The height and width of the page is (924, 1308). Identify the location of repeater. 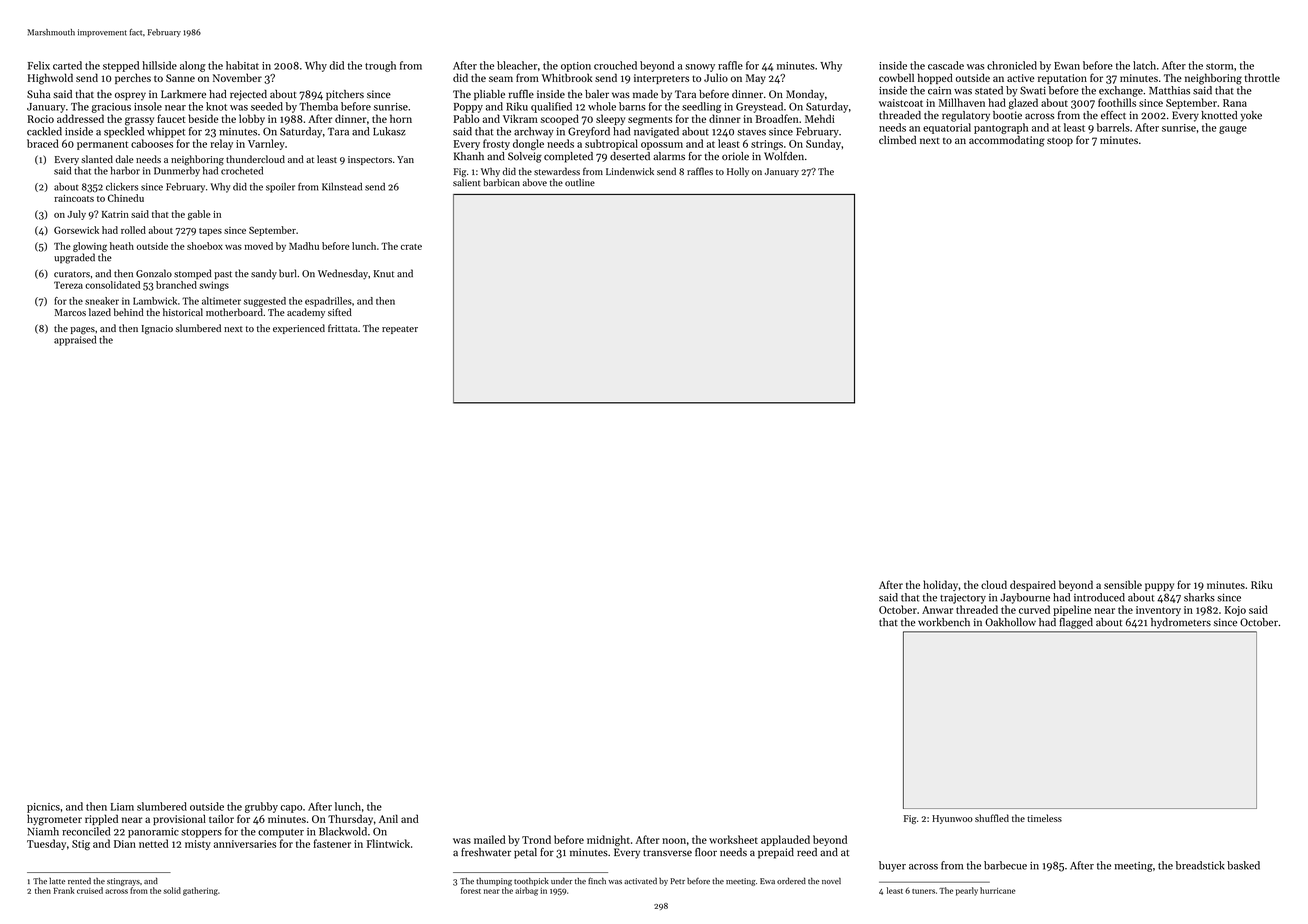
(400, 330).
